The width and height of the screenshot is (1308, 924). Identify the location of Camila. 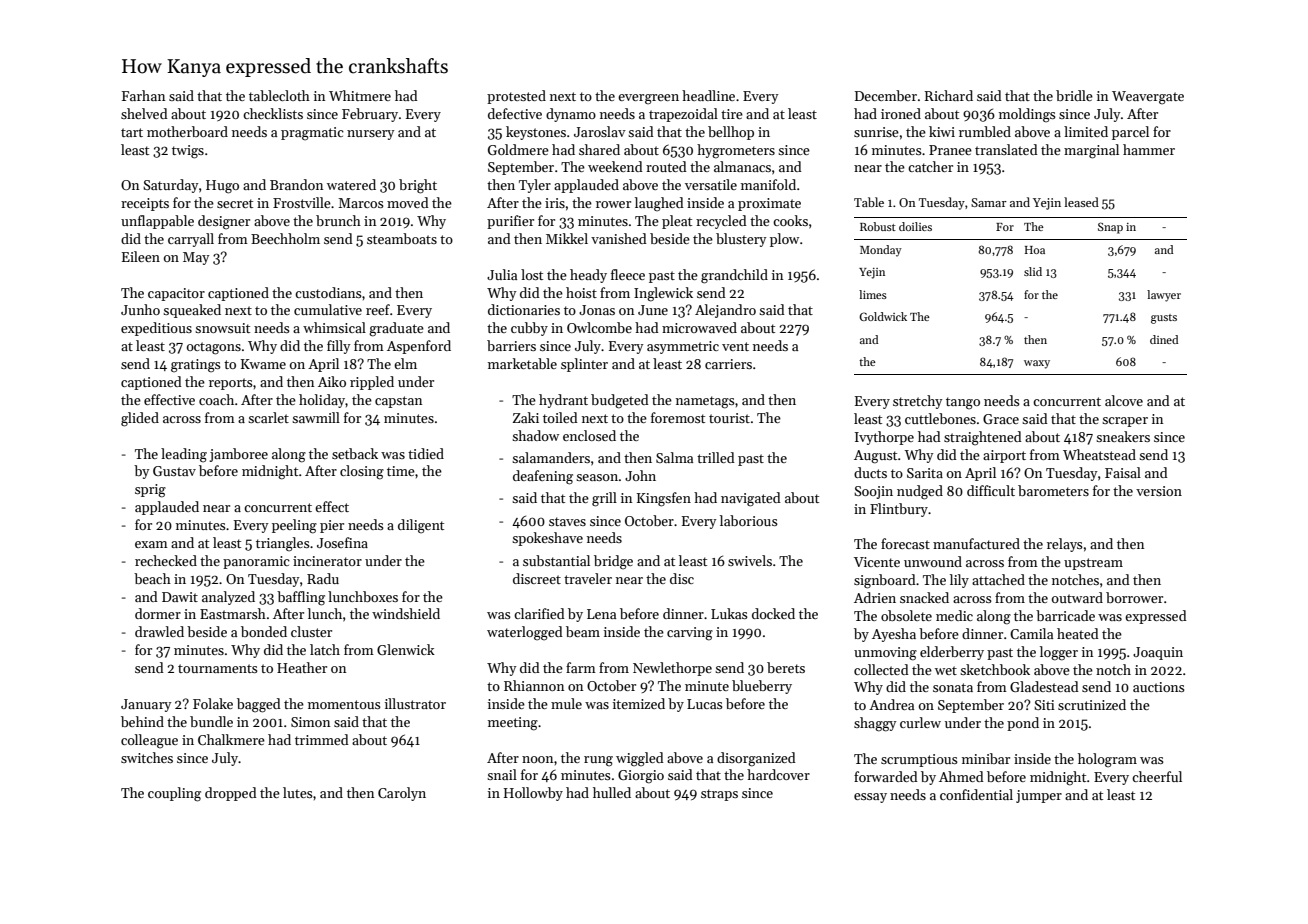
(1031, 633).
